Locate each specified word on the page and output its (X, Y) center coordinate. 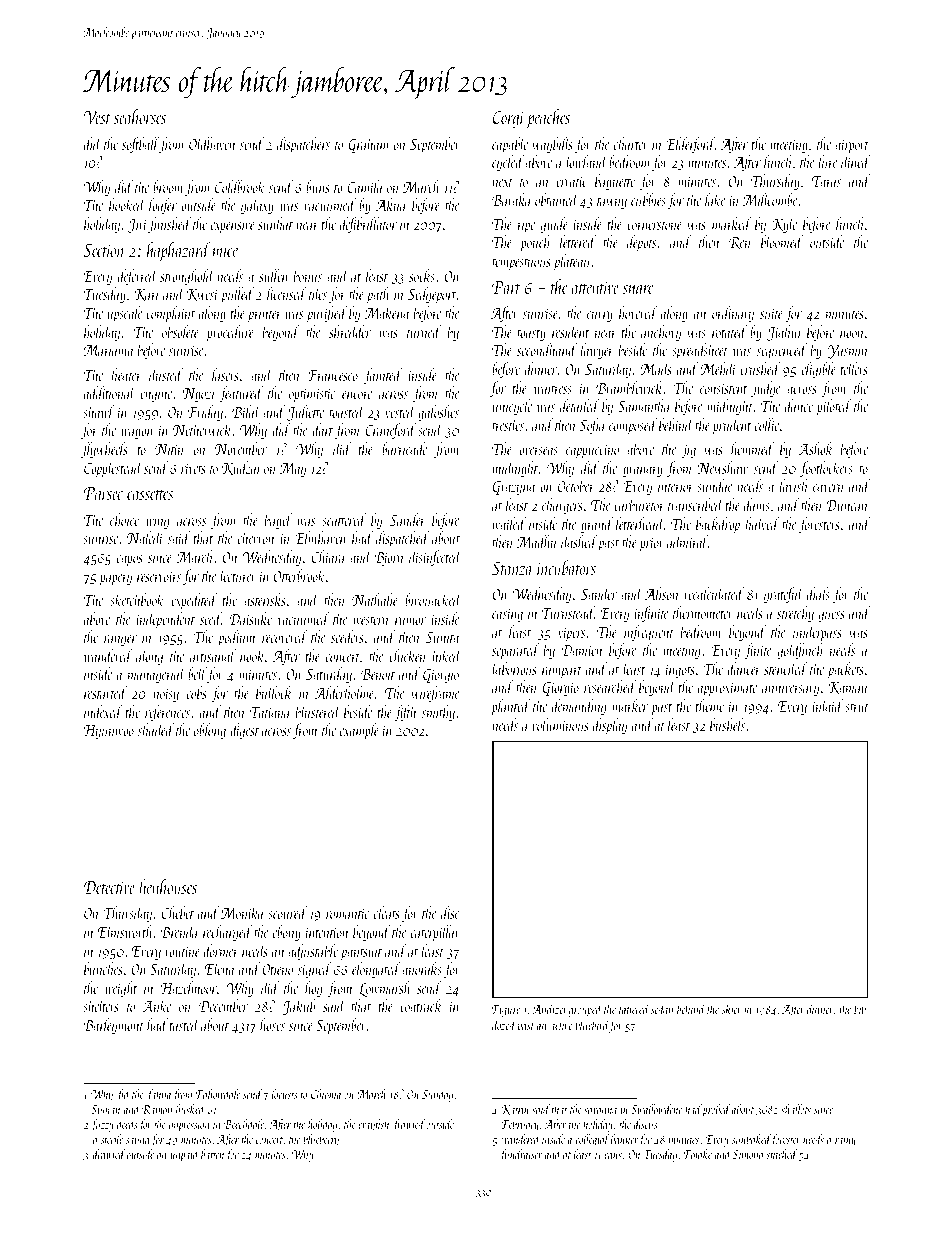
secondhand (547, 349)
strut (857, 707)
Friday (205, 413)
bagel (278, 521)
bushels (727, 724)
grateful (784, 595)
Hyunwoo (108, 732)
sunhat (275, 223)
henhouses (168, 886)
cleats (387, 912)
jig (688, 451)
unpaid (185, 1155)
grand (597, 525)
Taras (826, 181)
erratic (571, 181)
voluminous (560, 724)
